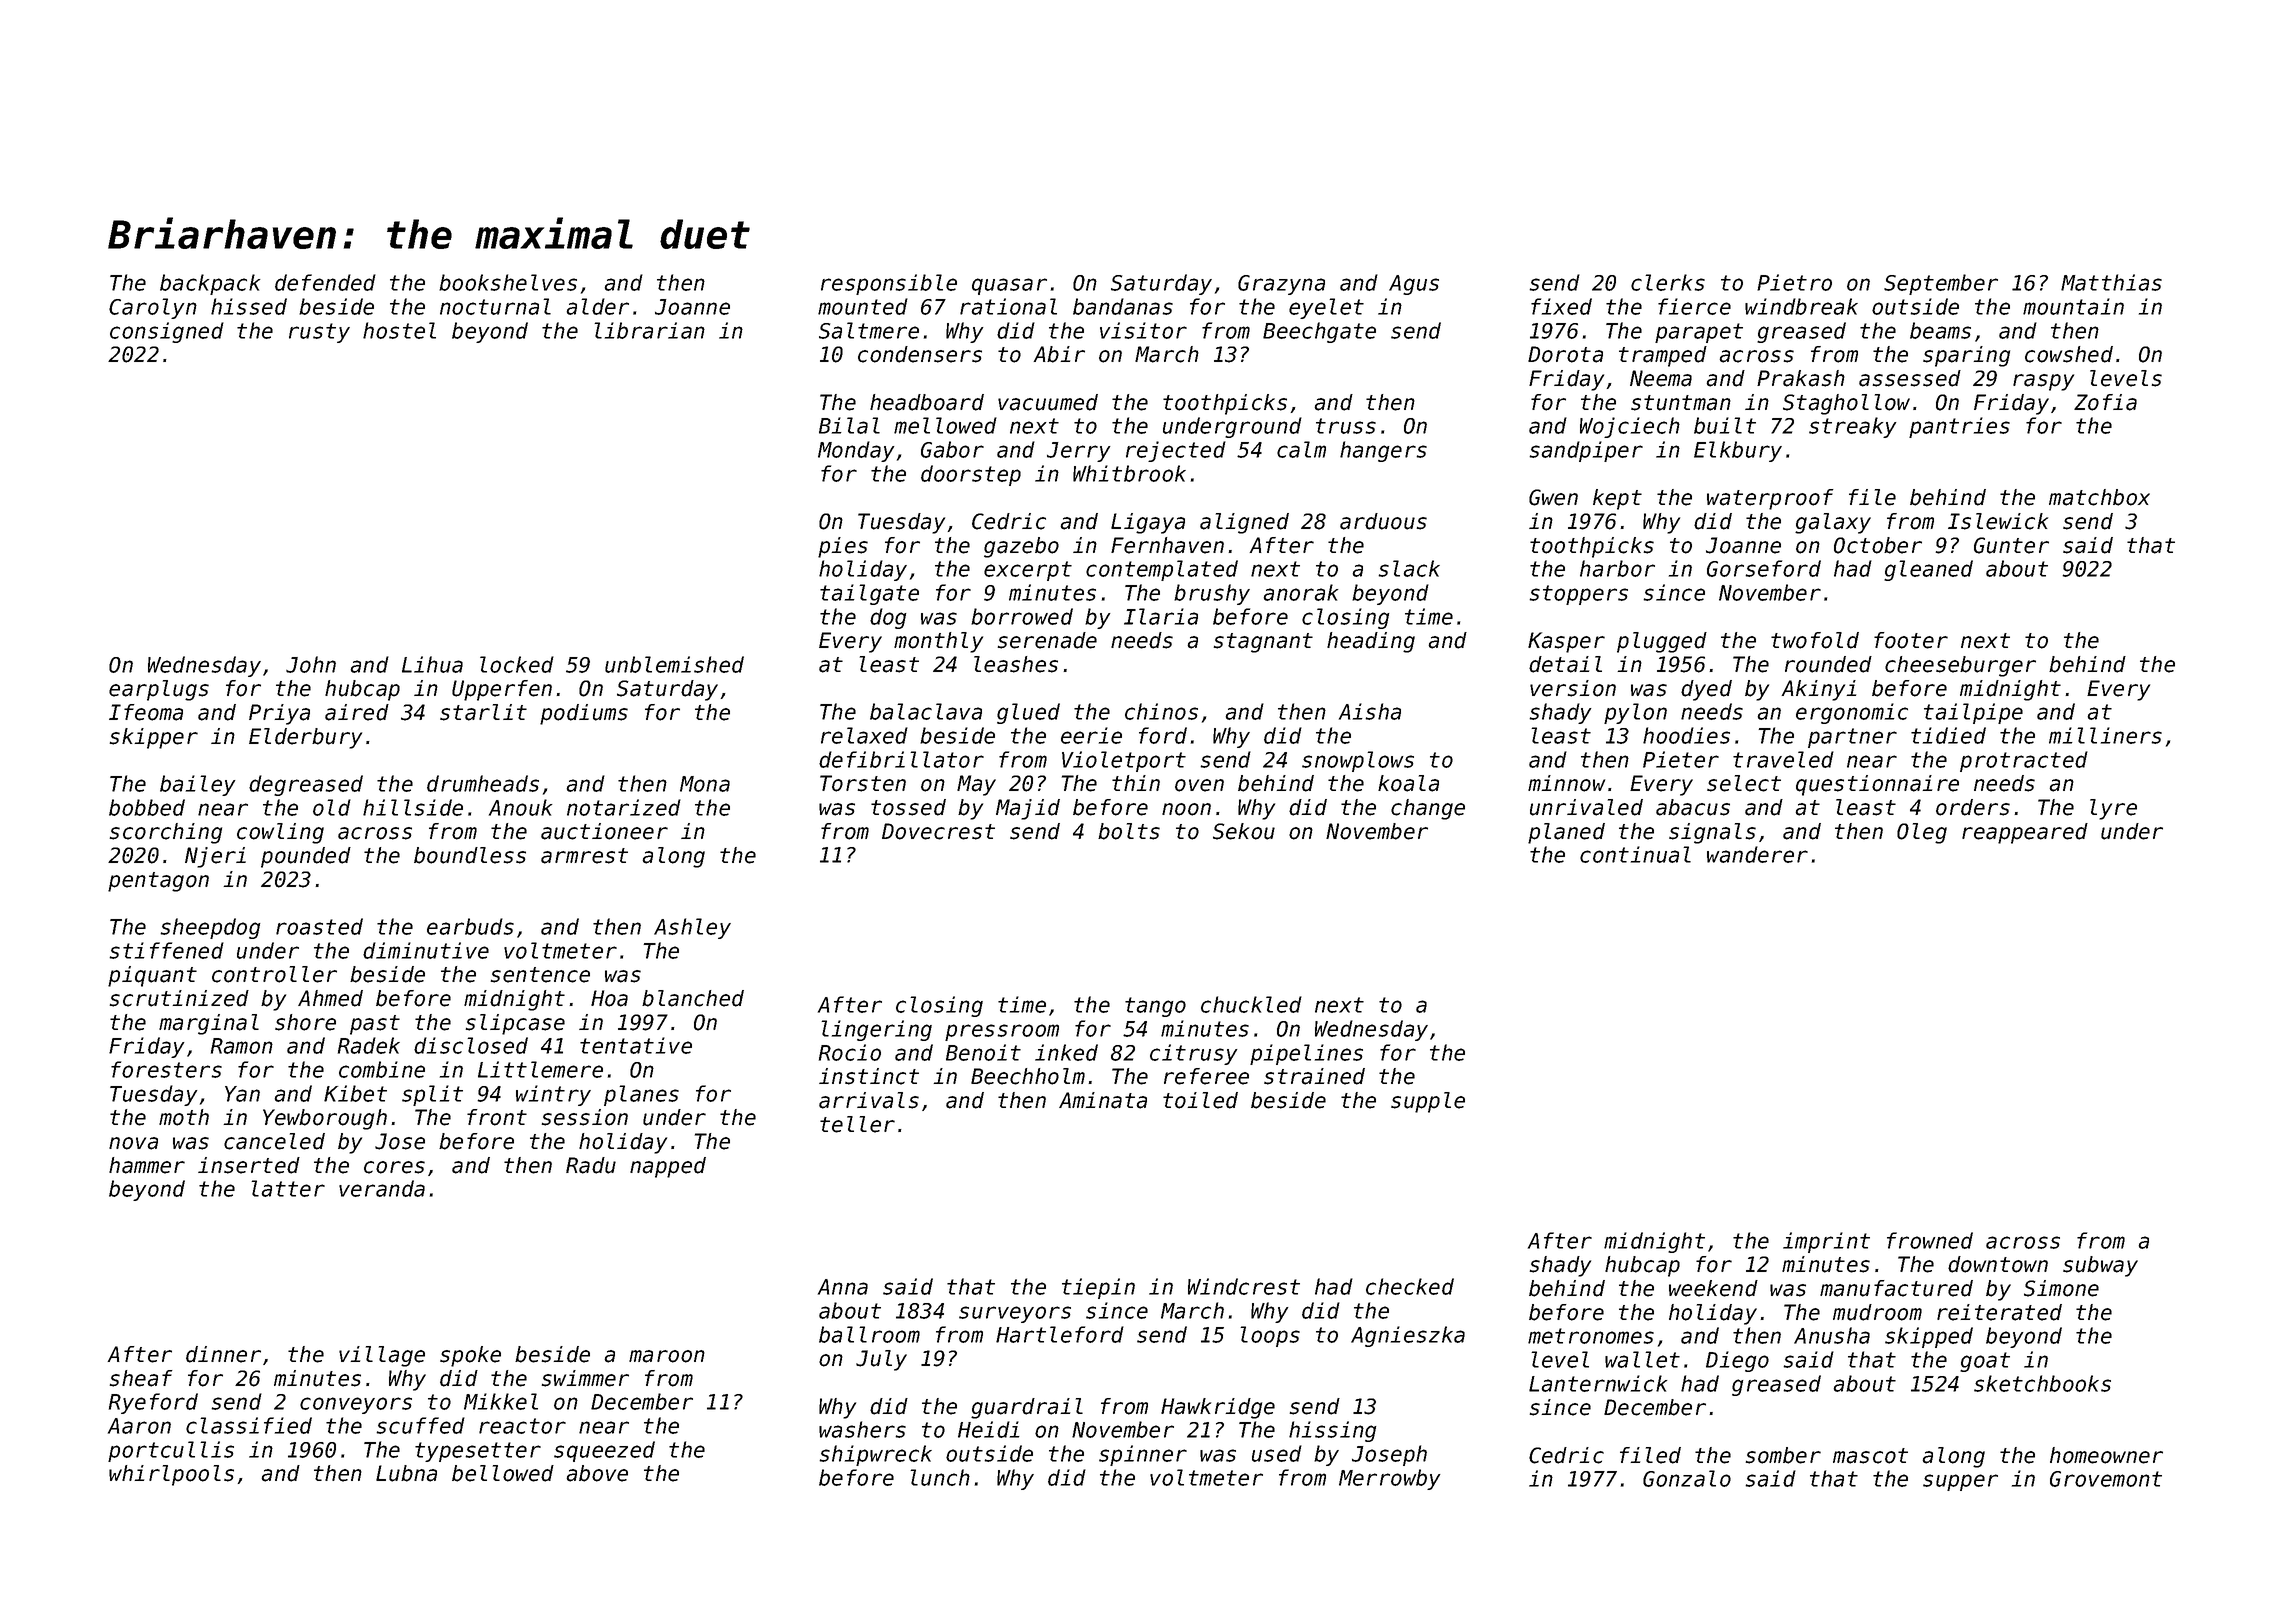 This document has height=1620, width=2292. Describe the element at coordinates (843, 1287) in the document. I see `Anna` at that location.
